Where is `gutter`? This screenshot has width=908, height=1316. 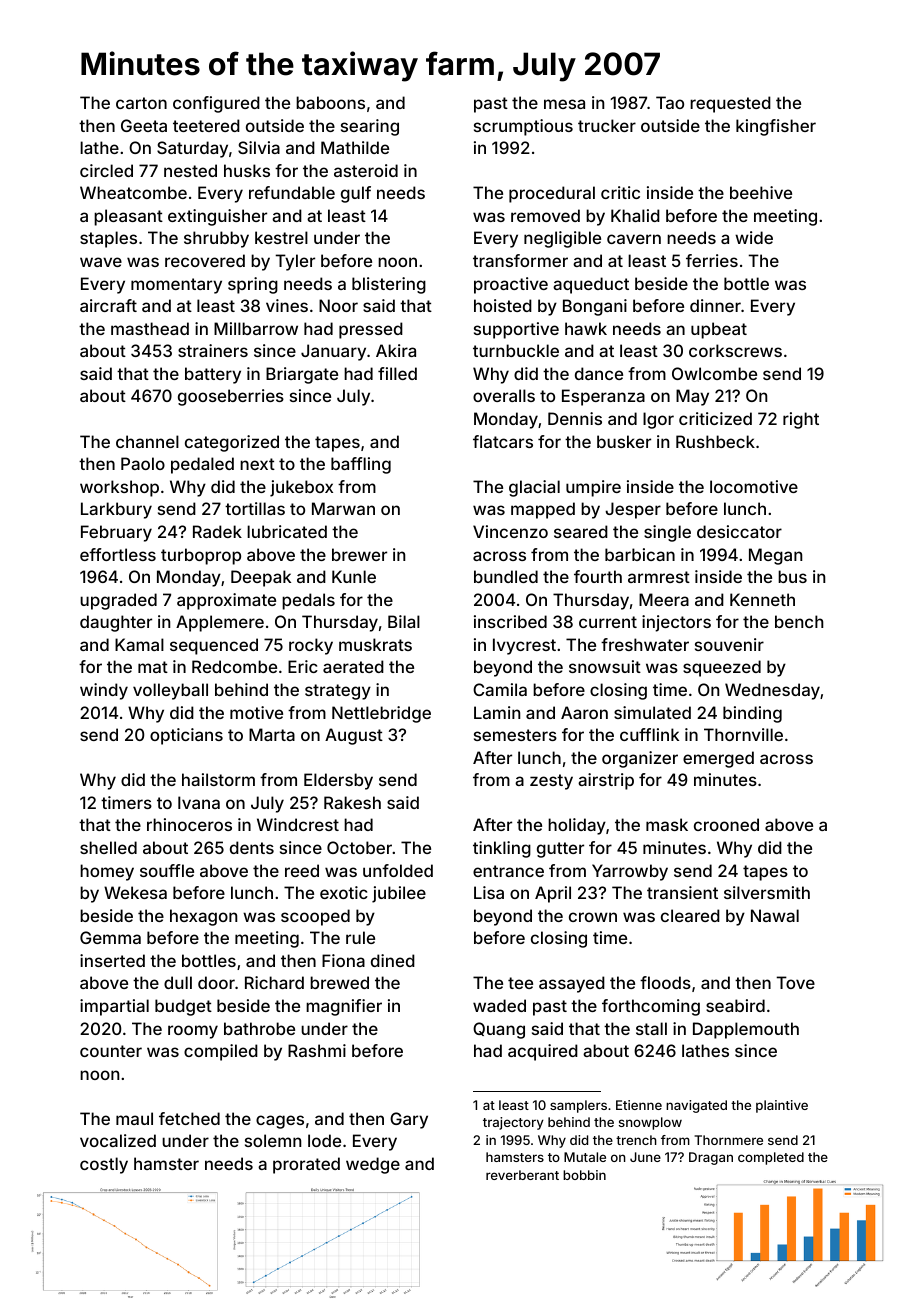 gutter is located at coordinates (560, 850).
